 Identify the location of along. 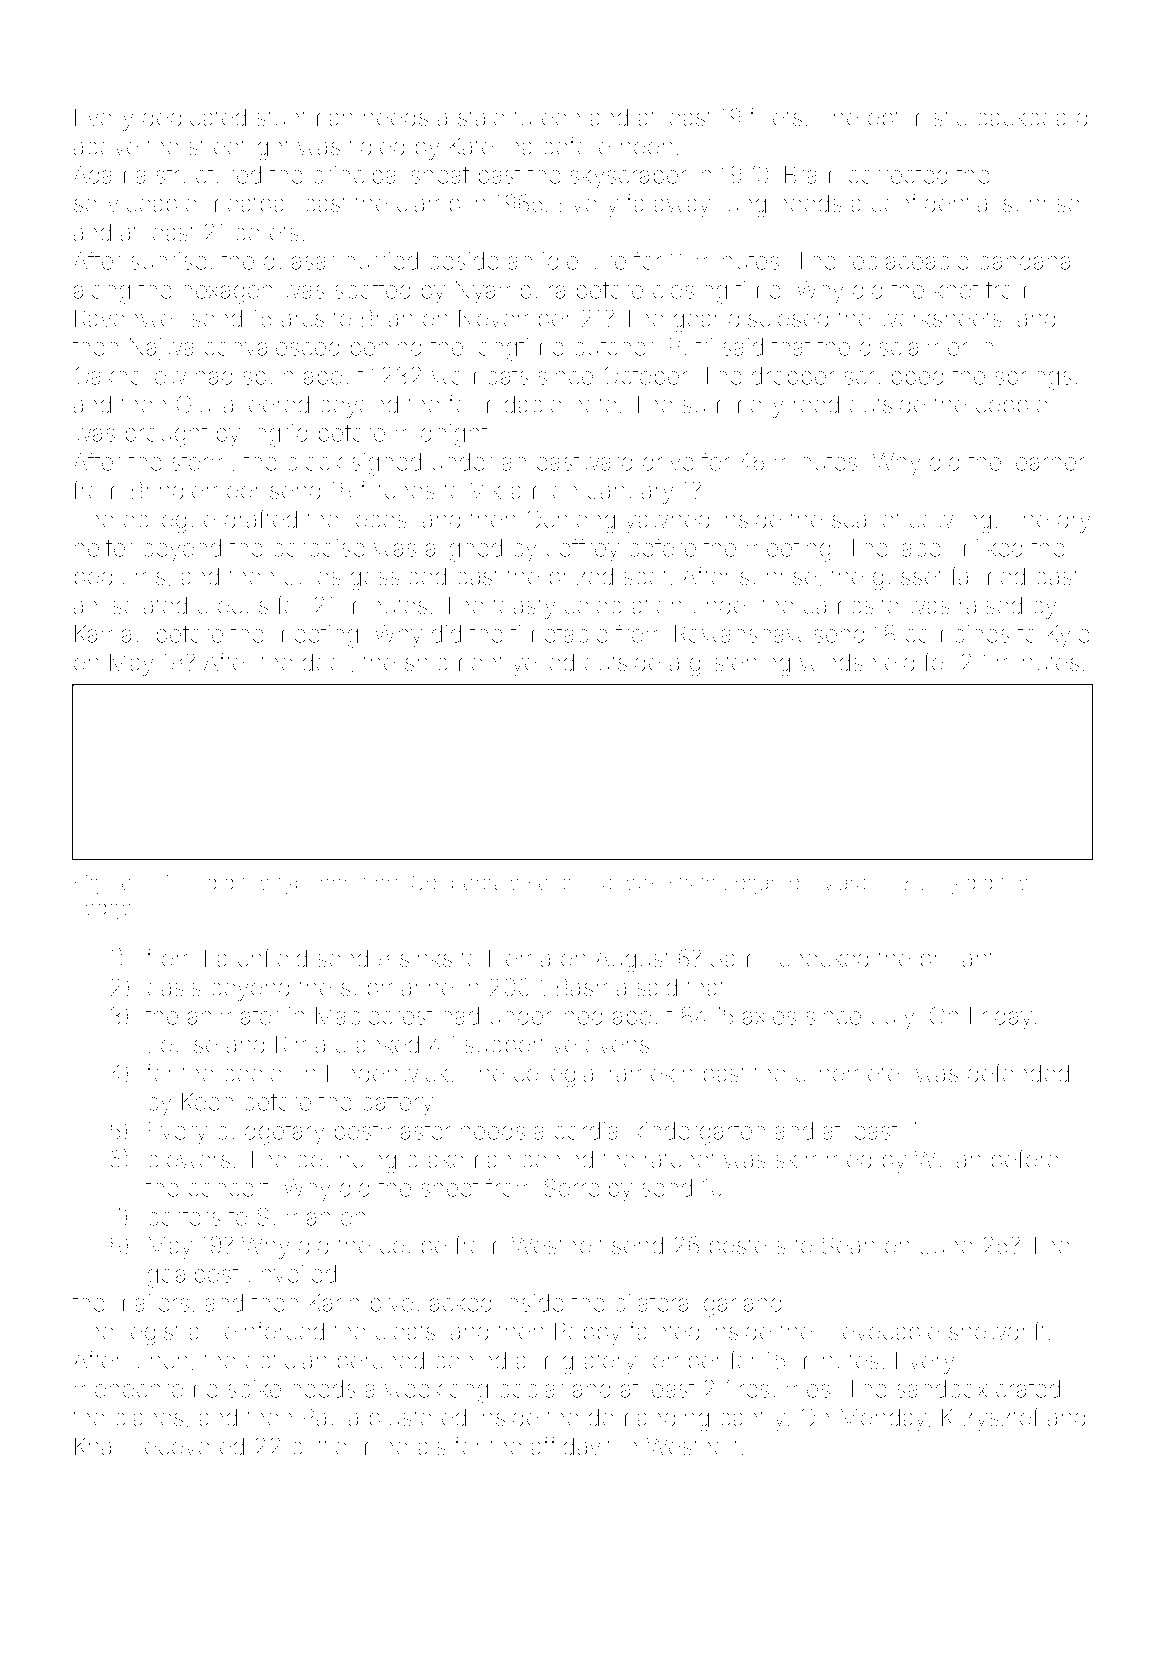
(102, 292).
